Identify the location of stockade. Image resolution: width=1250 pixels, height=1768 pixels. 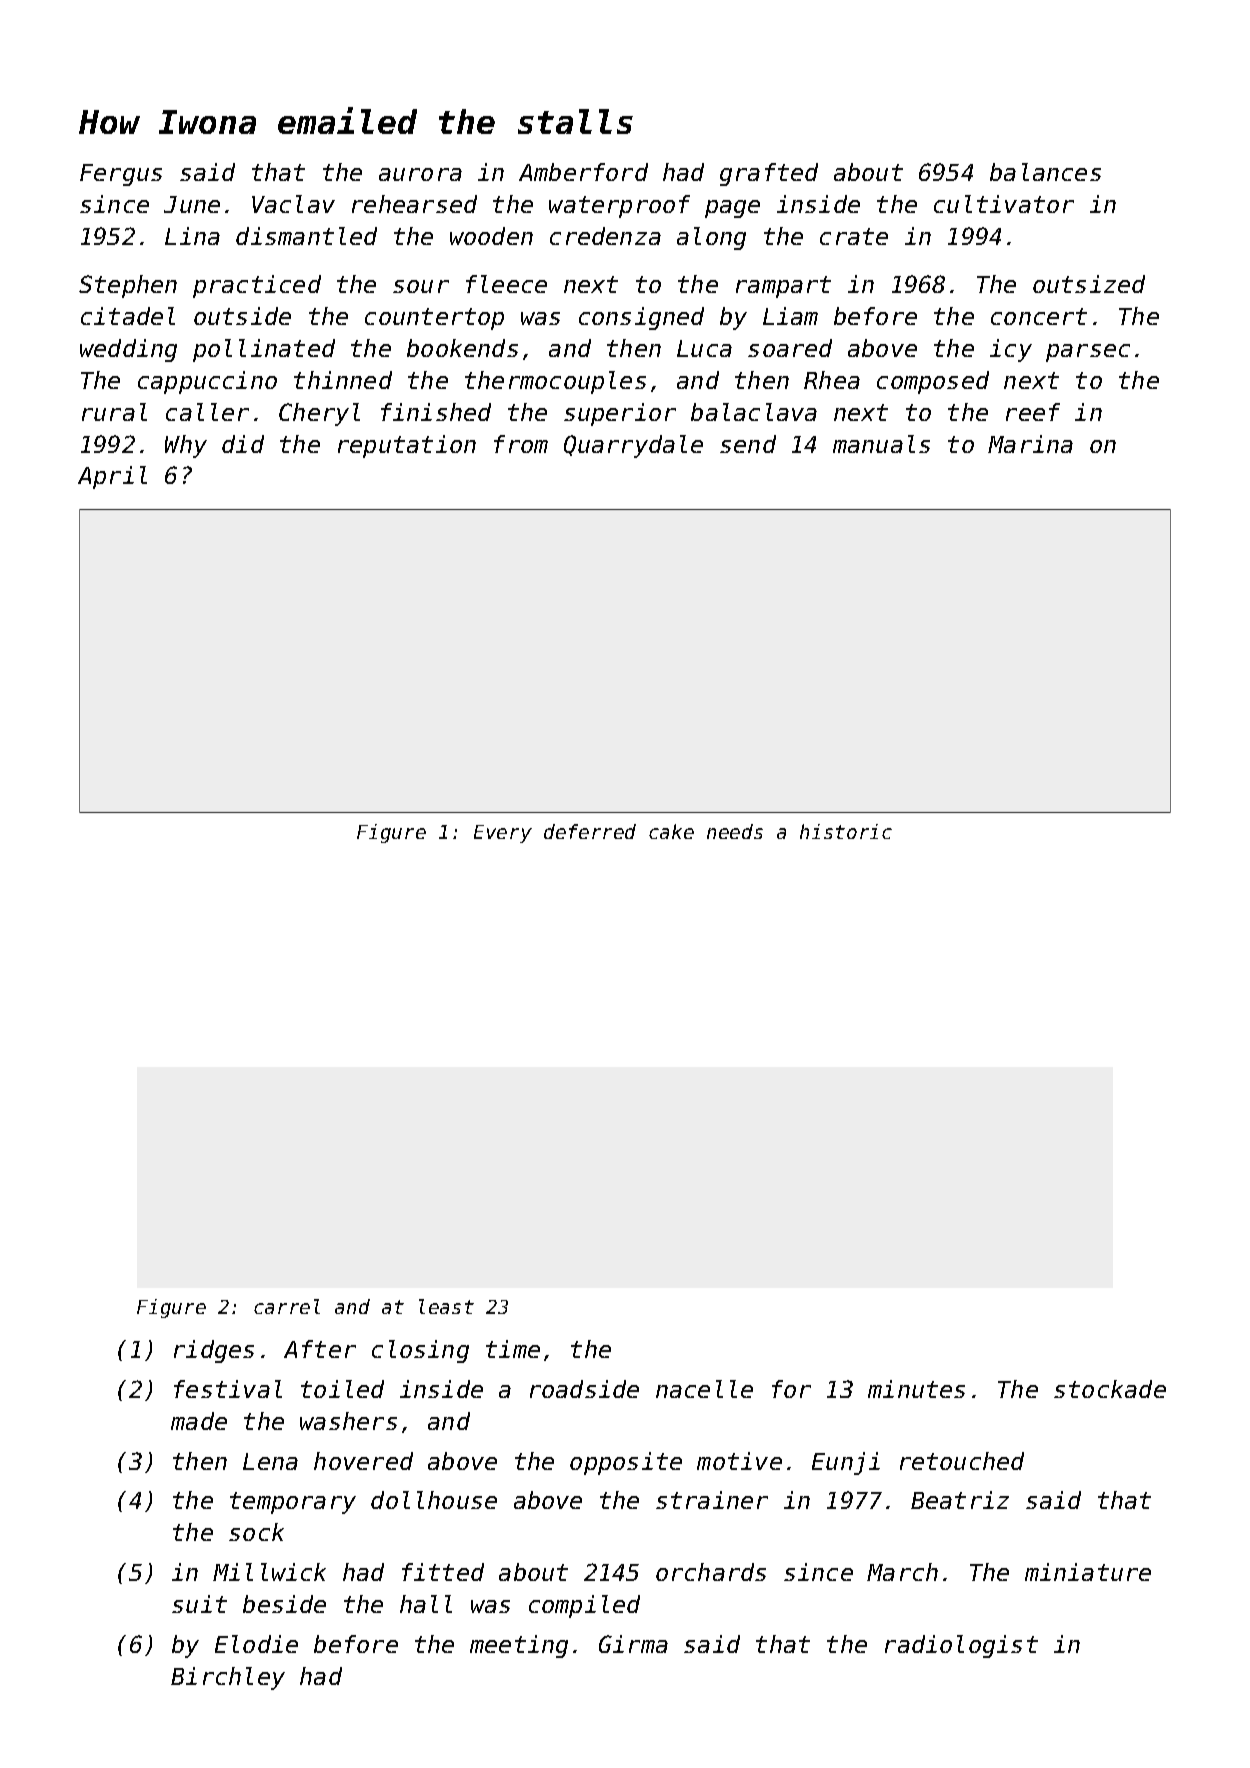
(1110, 1389).
